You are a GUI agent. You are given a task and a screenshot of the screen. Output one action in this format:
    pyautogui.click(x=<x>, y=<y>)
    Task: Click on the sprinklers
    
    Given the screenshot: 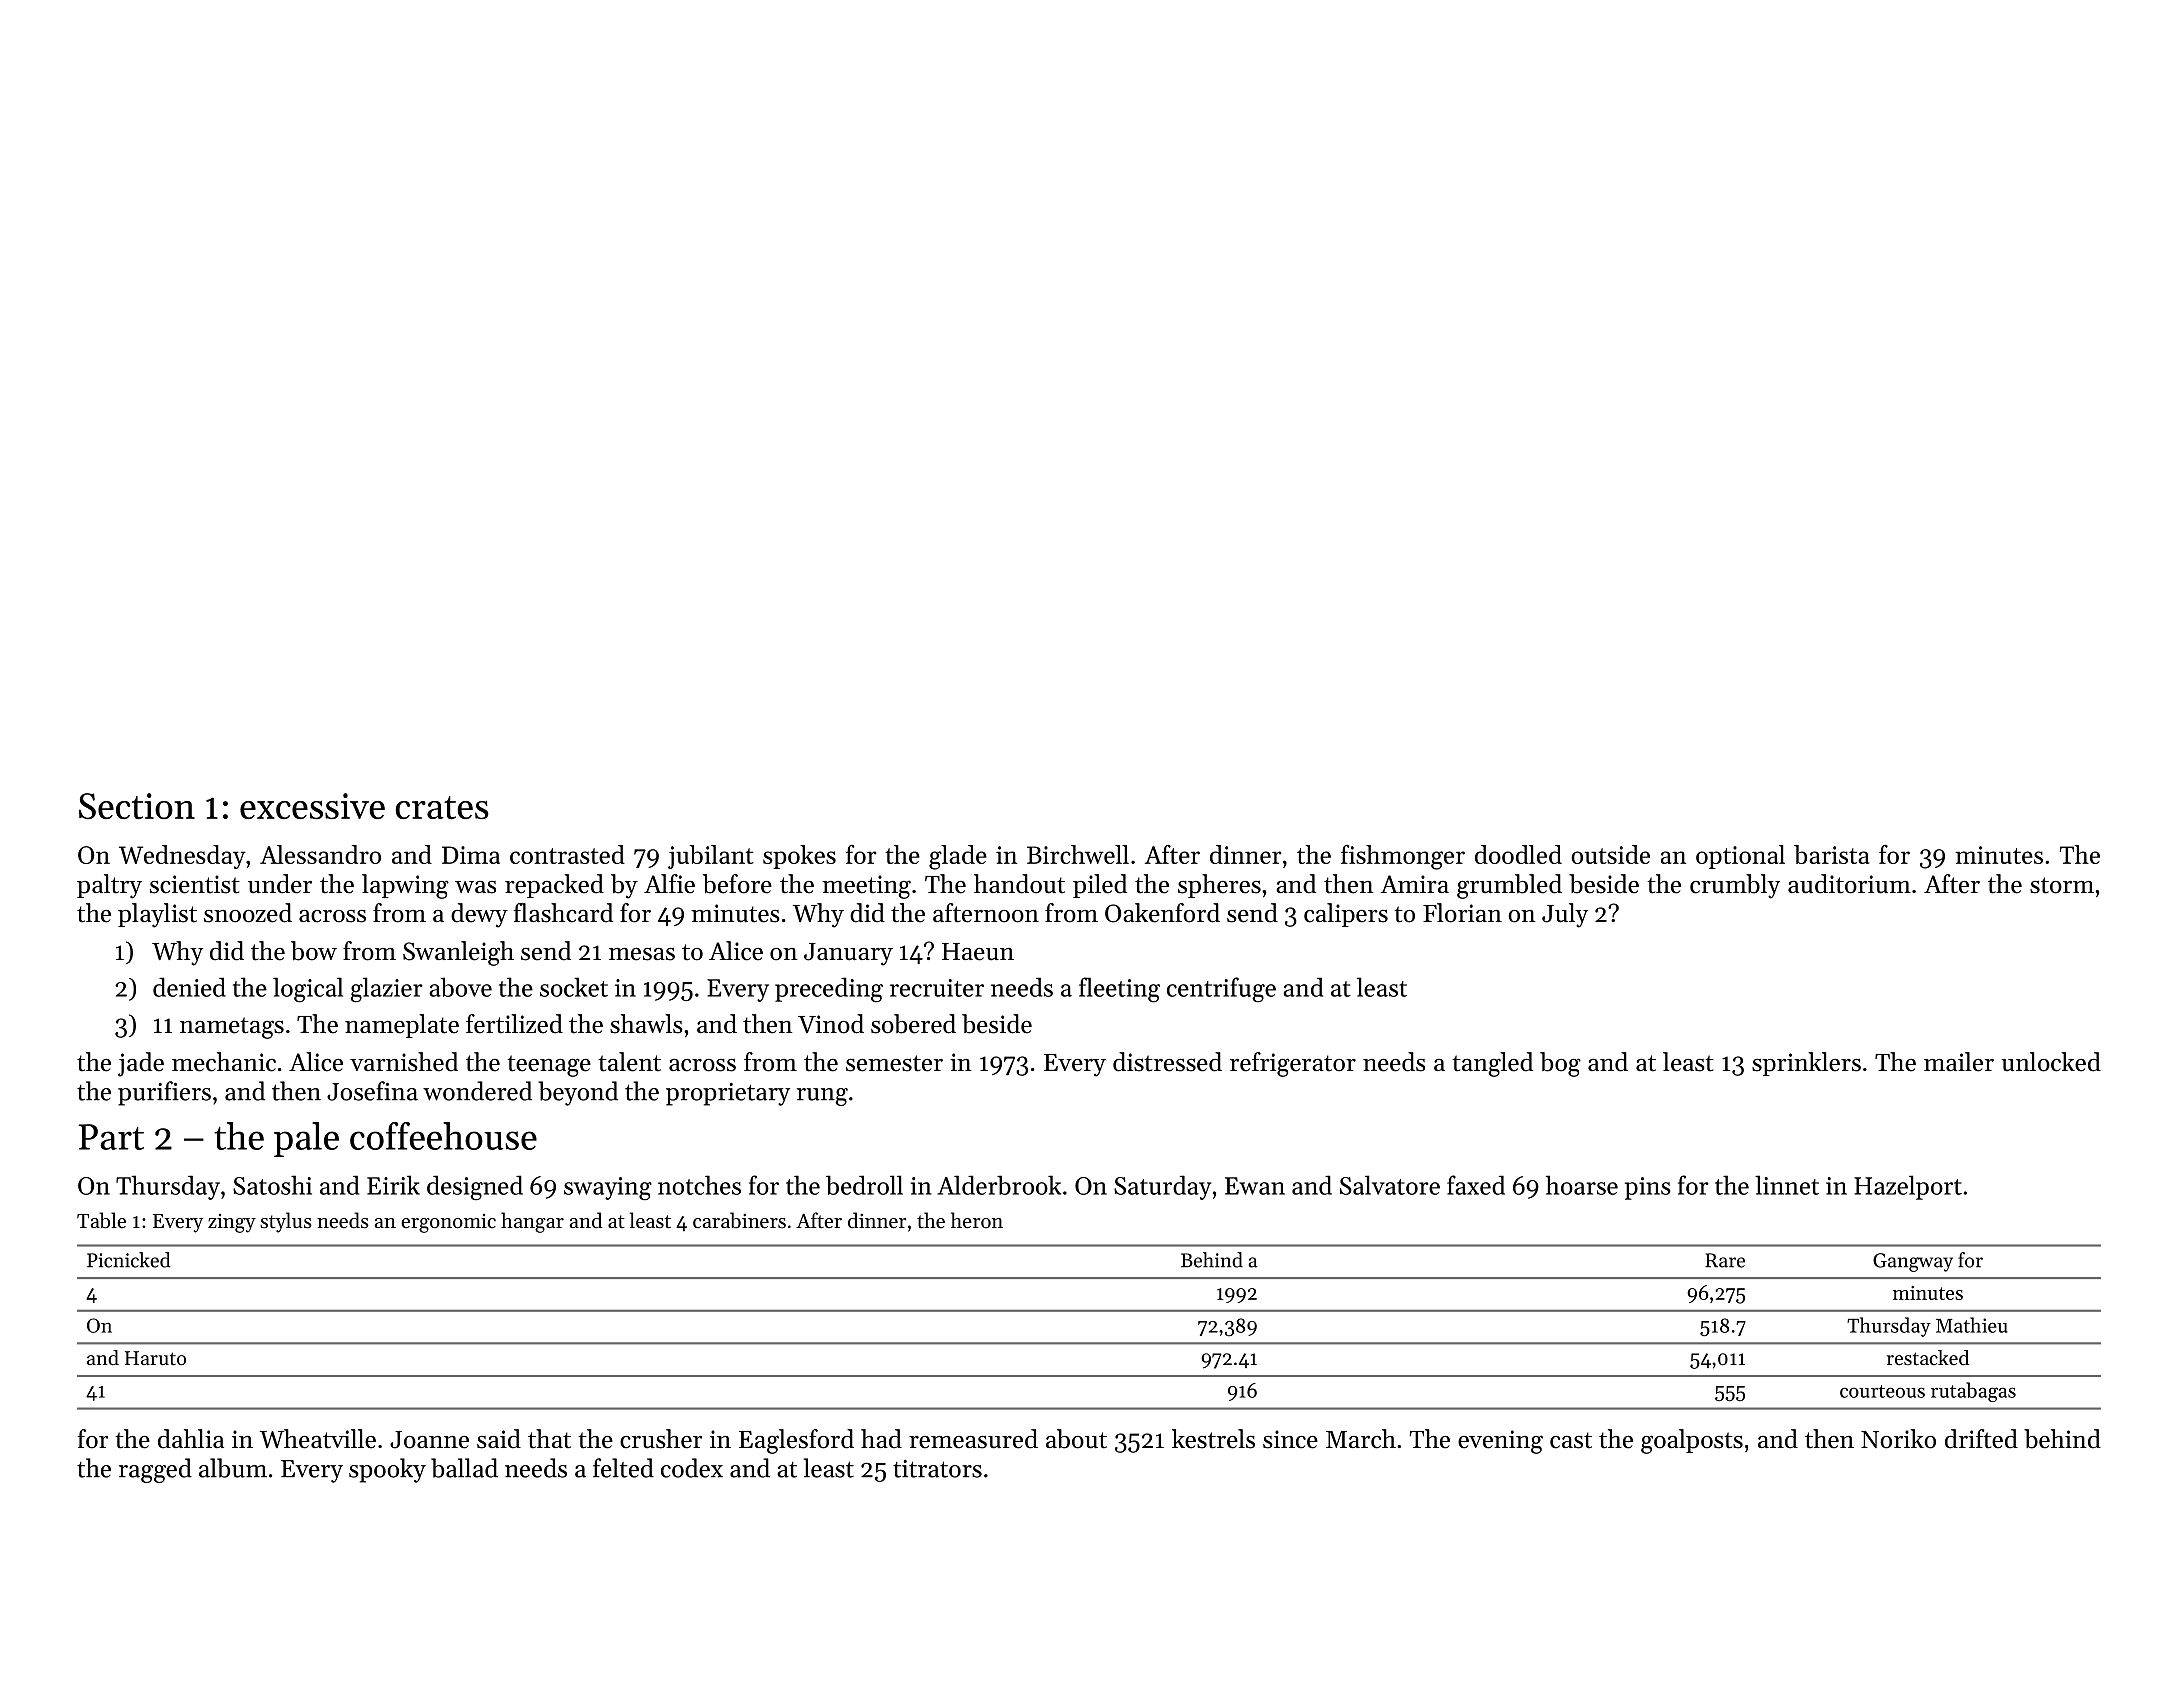 What is the action you would take?
    pyautogui.click(x=1806, y=1064)
